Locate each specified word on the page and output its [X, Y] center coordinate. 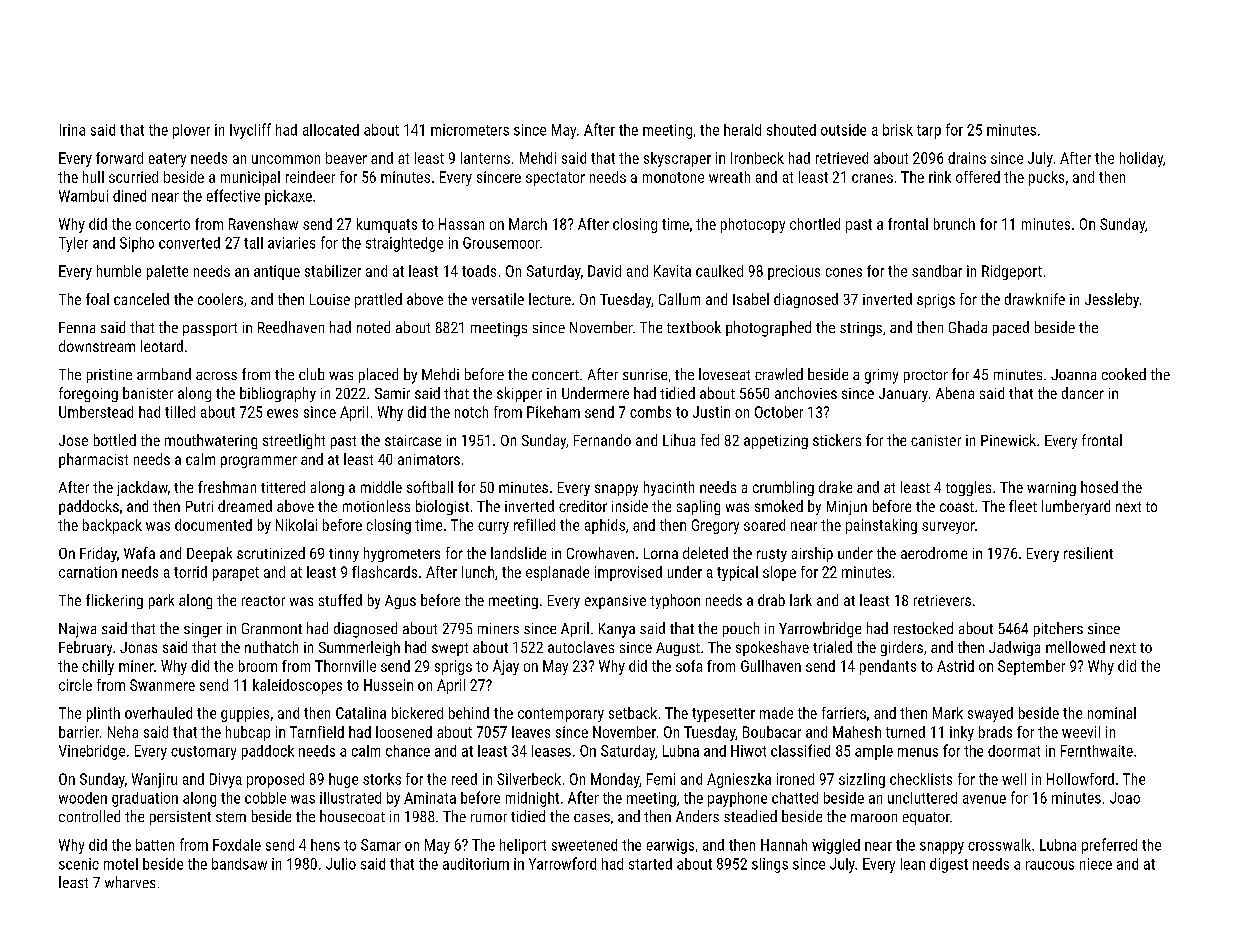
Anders [697, 816]
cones [844, 272]
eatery [167, 160]
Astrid [955, 666]
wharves [130, 882]
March [528, 224]
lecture [550, 299]
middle [381, 487]
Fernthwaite [1097, 751]
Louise [330, 299]
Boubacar [772, 732]
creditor [583, 506]
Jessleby [1112, 300]
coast [957, 507]
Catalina [361, 713]
